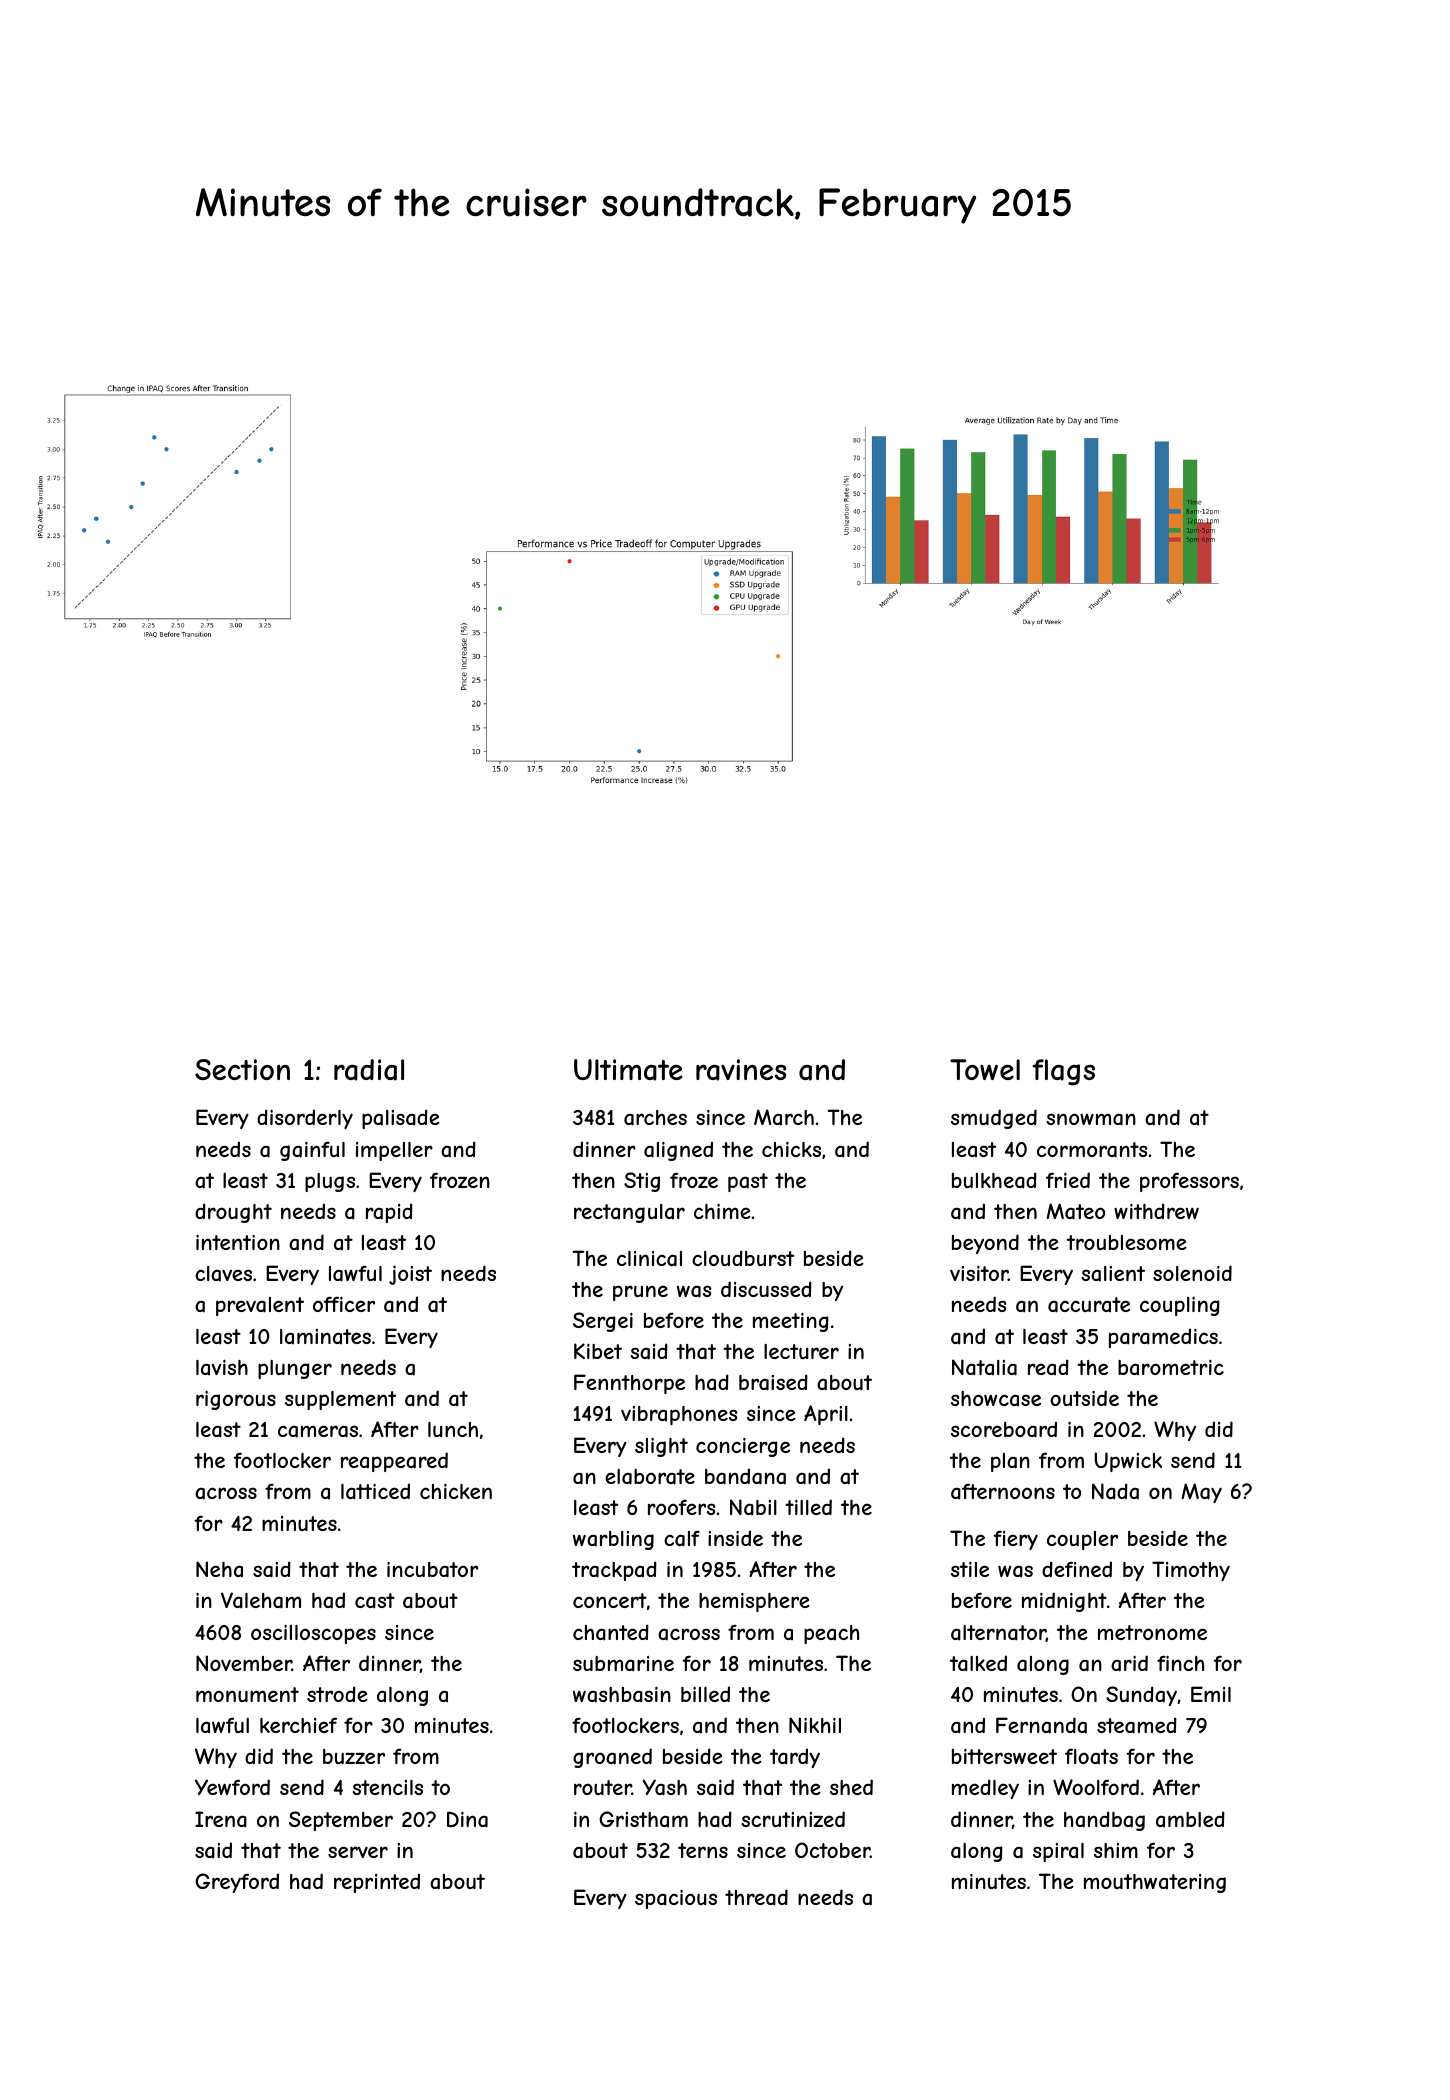 The height and width of the image is (2100, 1450). Describe the element at coordinates (369, 1070) in the image. I see `radial` at that location.
